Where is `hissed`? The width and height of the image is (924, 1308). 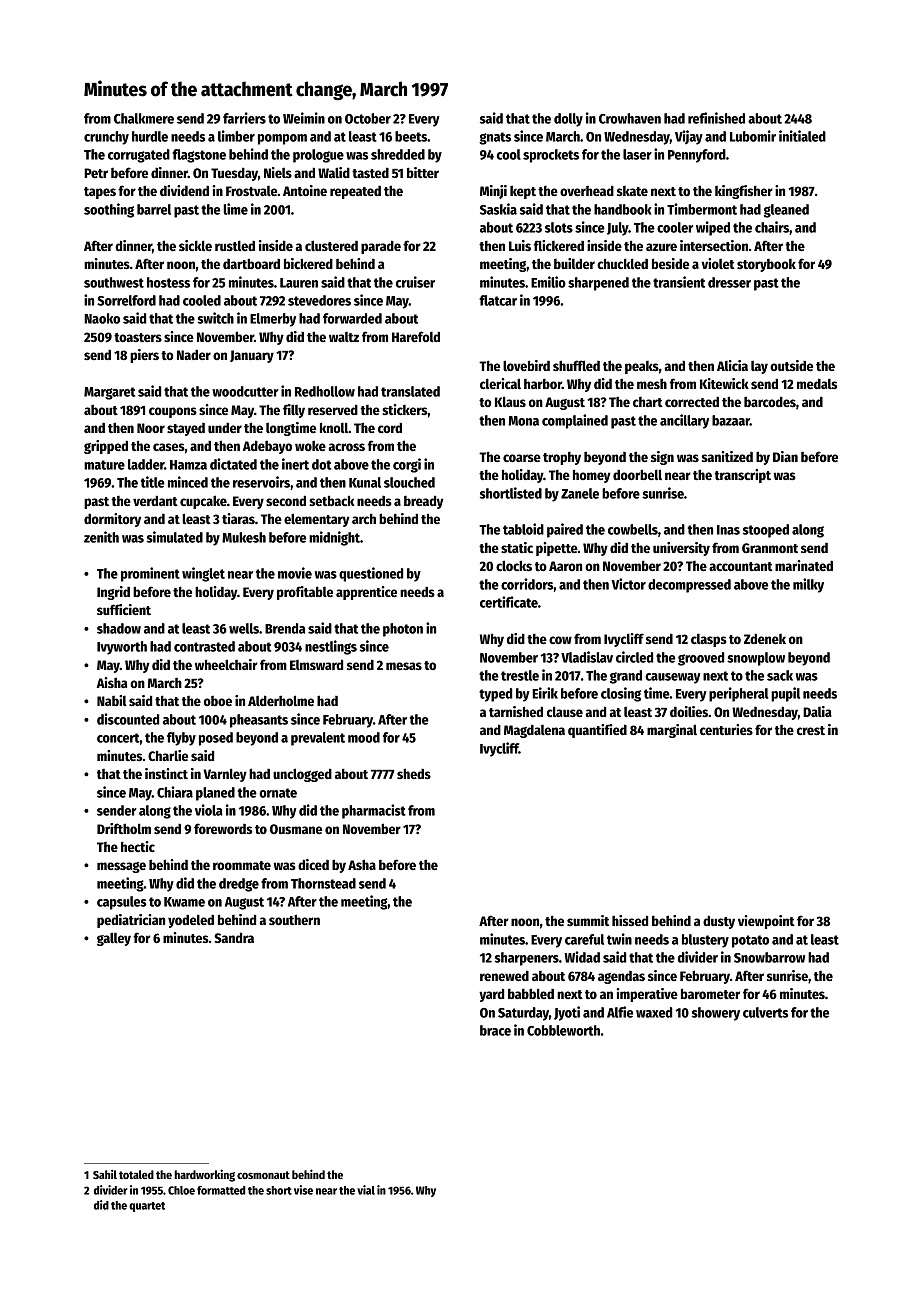 hissed is located at coordinates (630, 920).
